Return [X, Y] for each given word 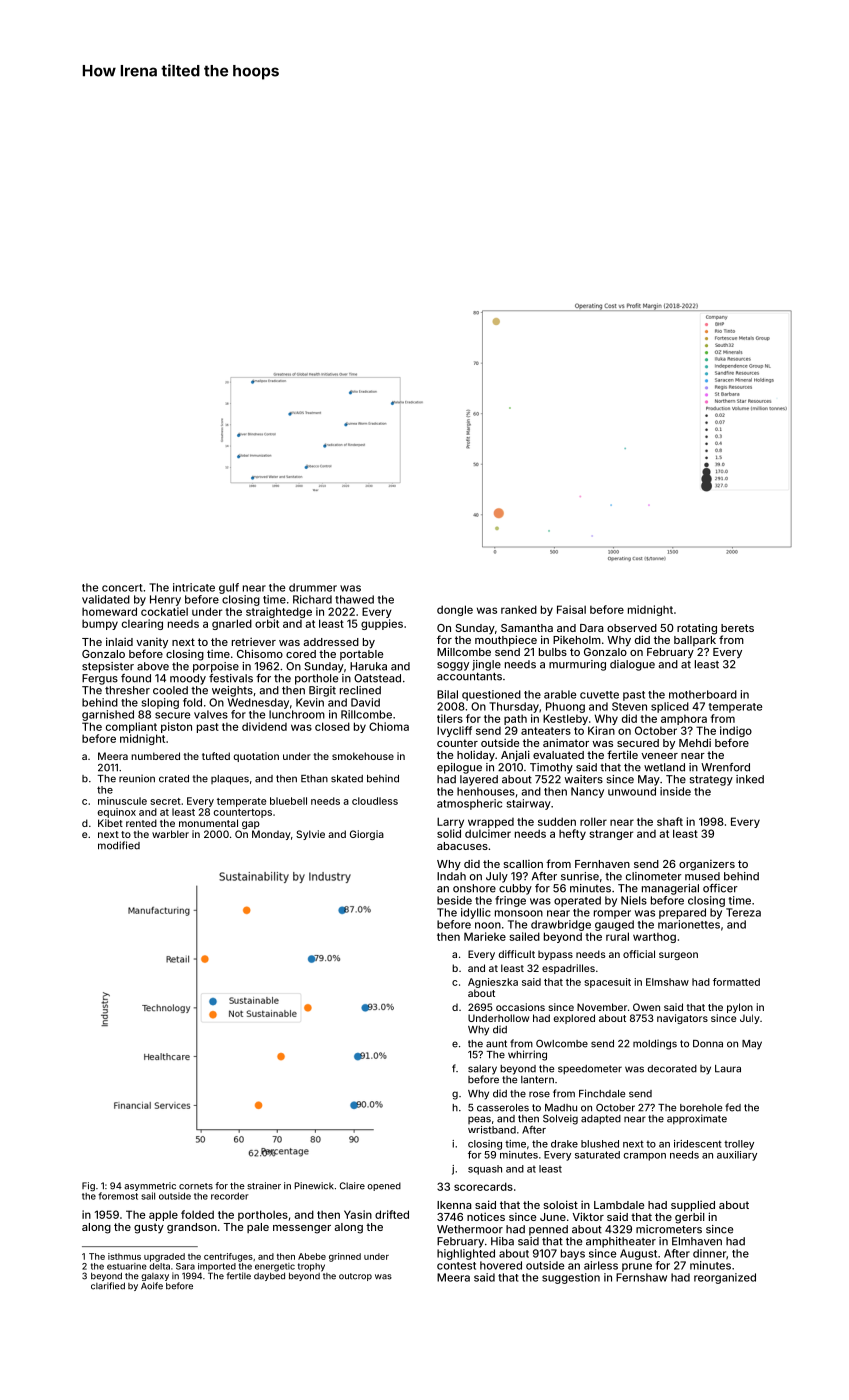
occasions [520, 1007]
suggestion [571, 1278]
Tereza [743, 912]
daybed [269, 1276]
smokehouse [363, 756]
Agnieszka [493, 983]
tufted [216, 756]
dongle [455, 610]
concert [122, 588]
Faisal [571, 609]
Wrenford [725, 767]
